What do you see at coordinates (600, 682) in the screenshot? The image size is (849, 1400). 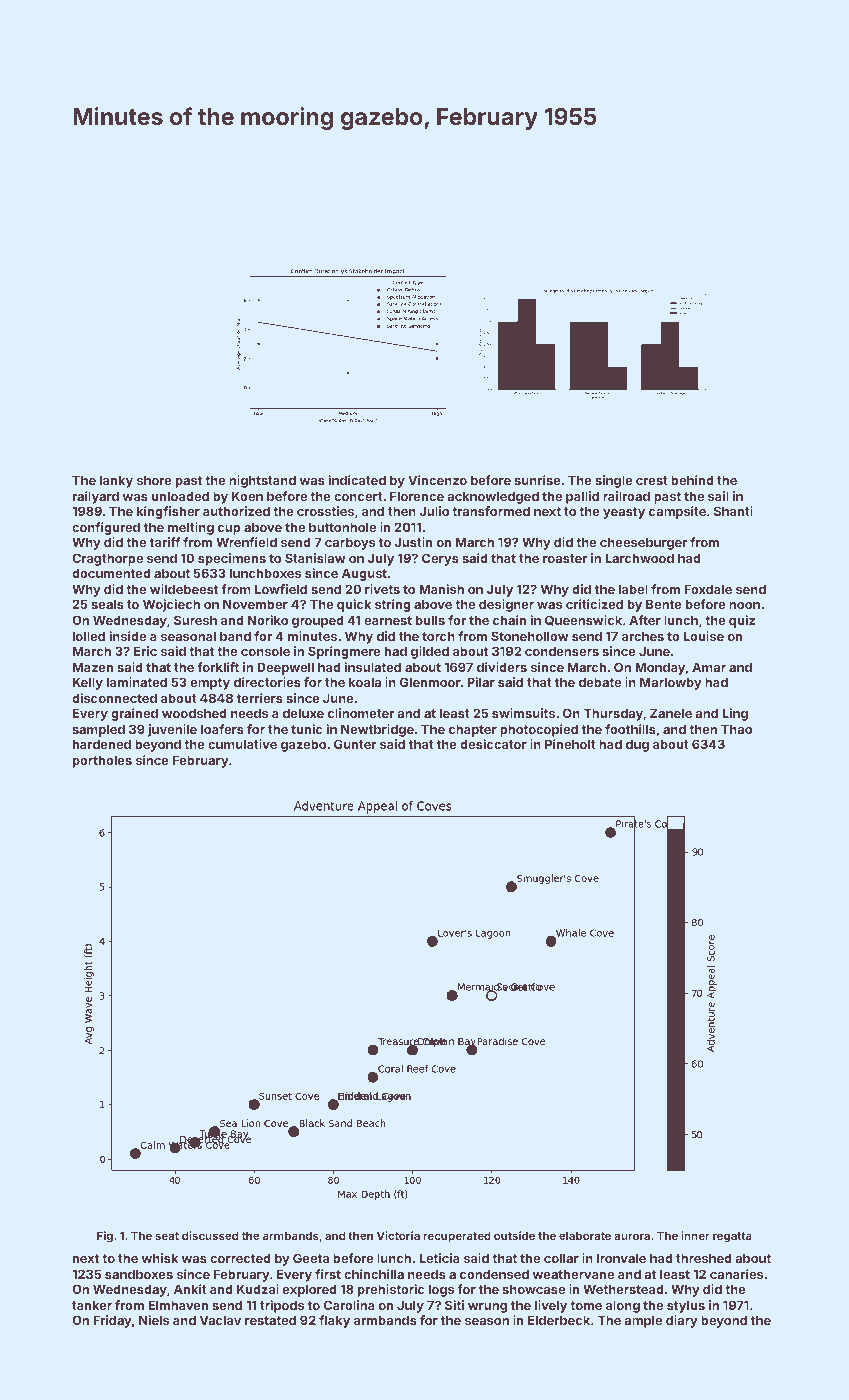 I see `debate` at bounding box center [600, 682].
